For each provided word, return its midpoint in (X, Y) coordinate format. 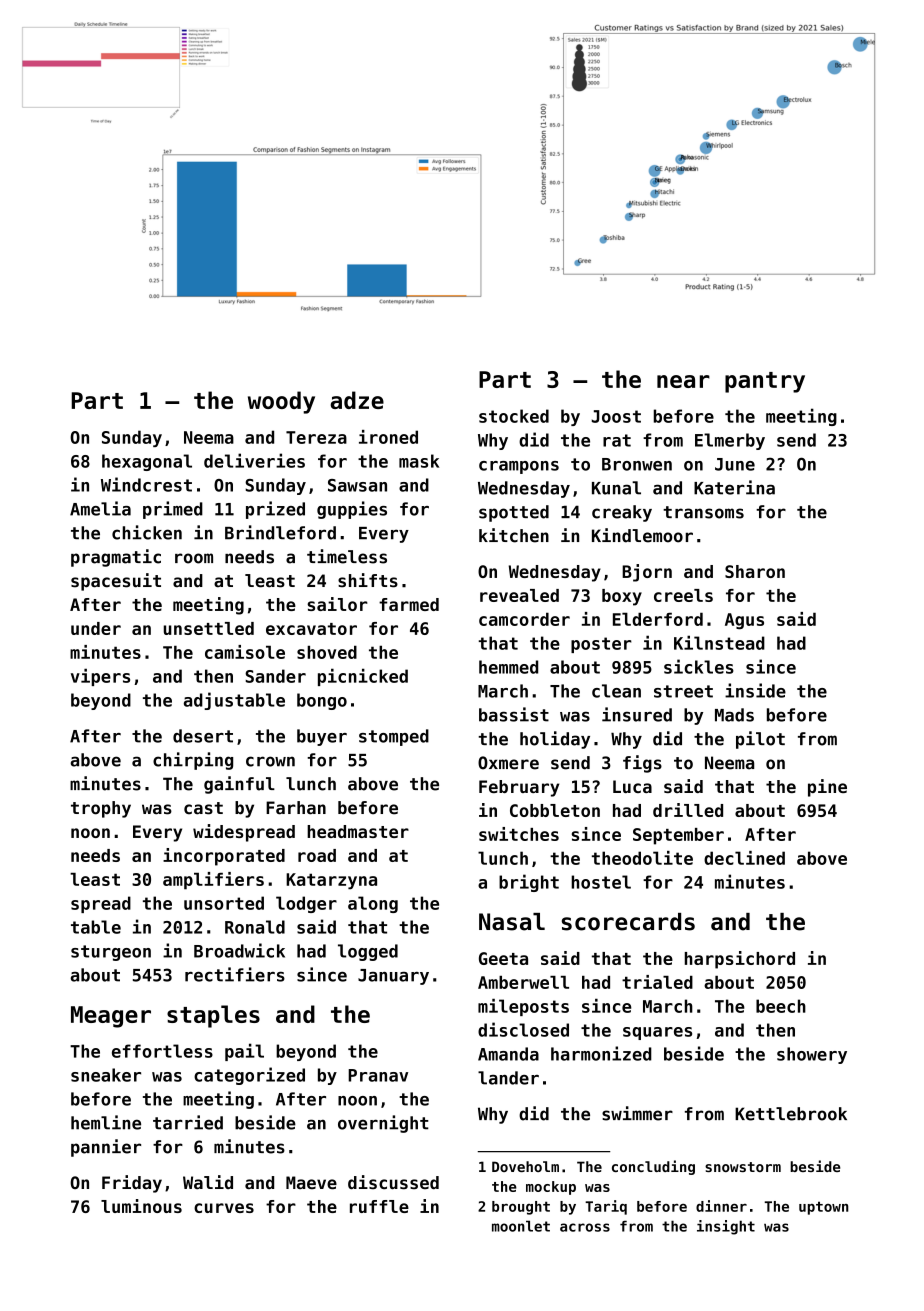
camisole (245, 652)
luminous (141, 1206)
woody (281, 402)
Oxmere (508, 763)
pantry (765, 382)
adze (357, 400)
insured (637, 714)
